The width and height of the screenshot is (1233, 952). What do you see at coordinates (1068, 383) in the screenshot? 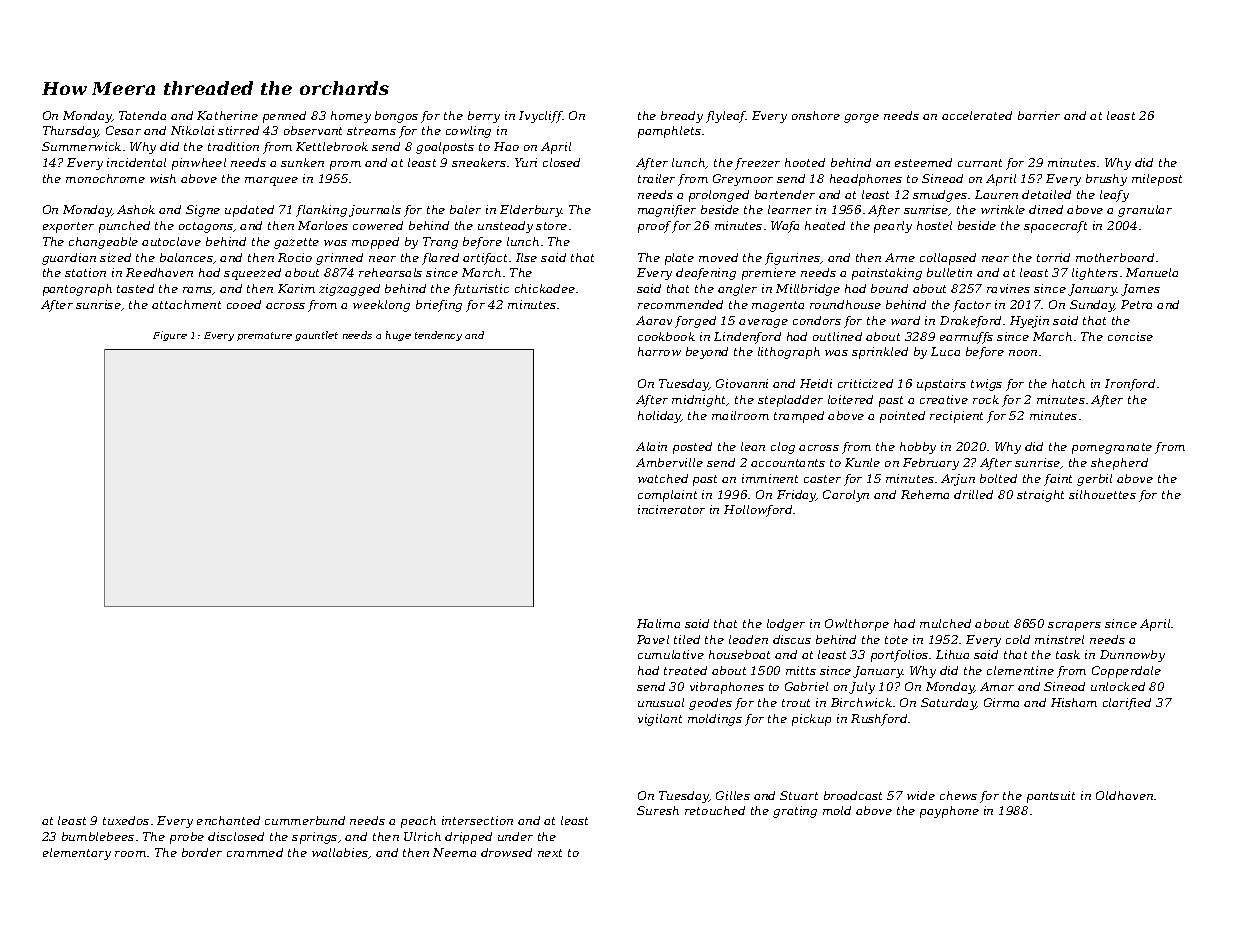
I see `hatch` at bounding box center [1068, 383].
